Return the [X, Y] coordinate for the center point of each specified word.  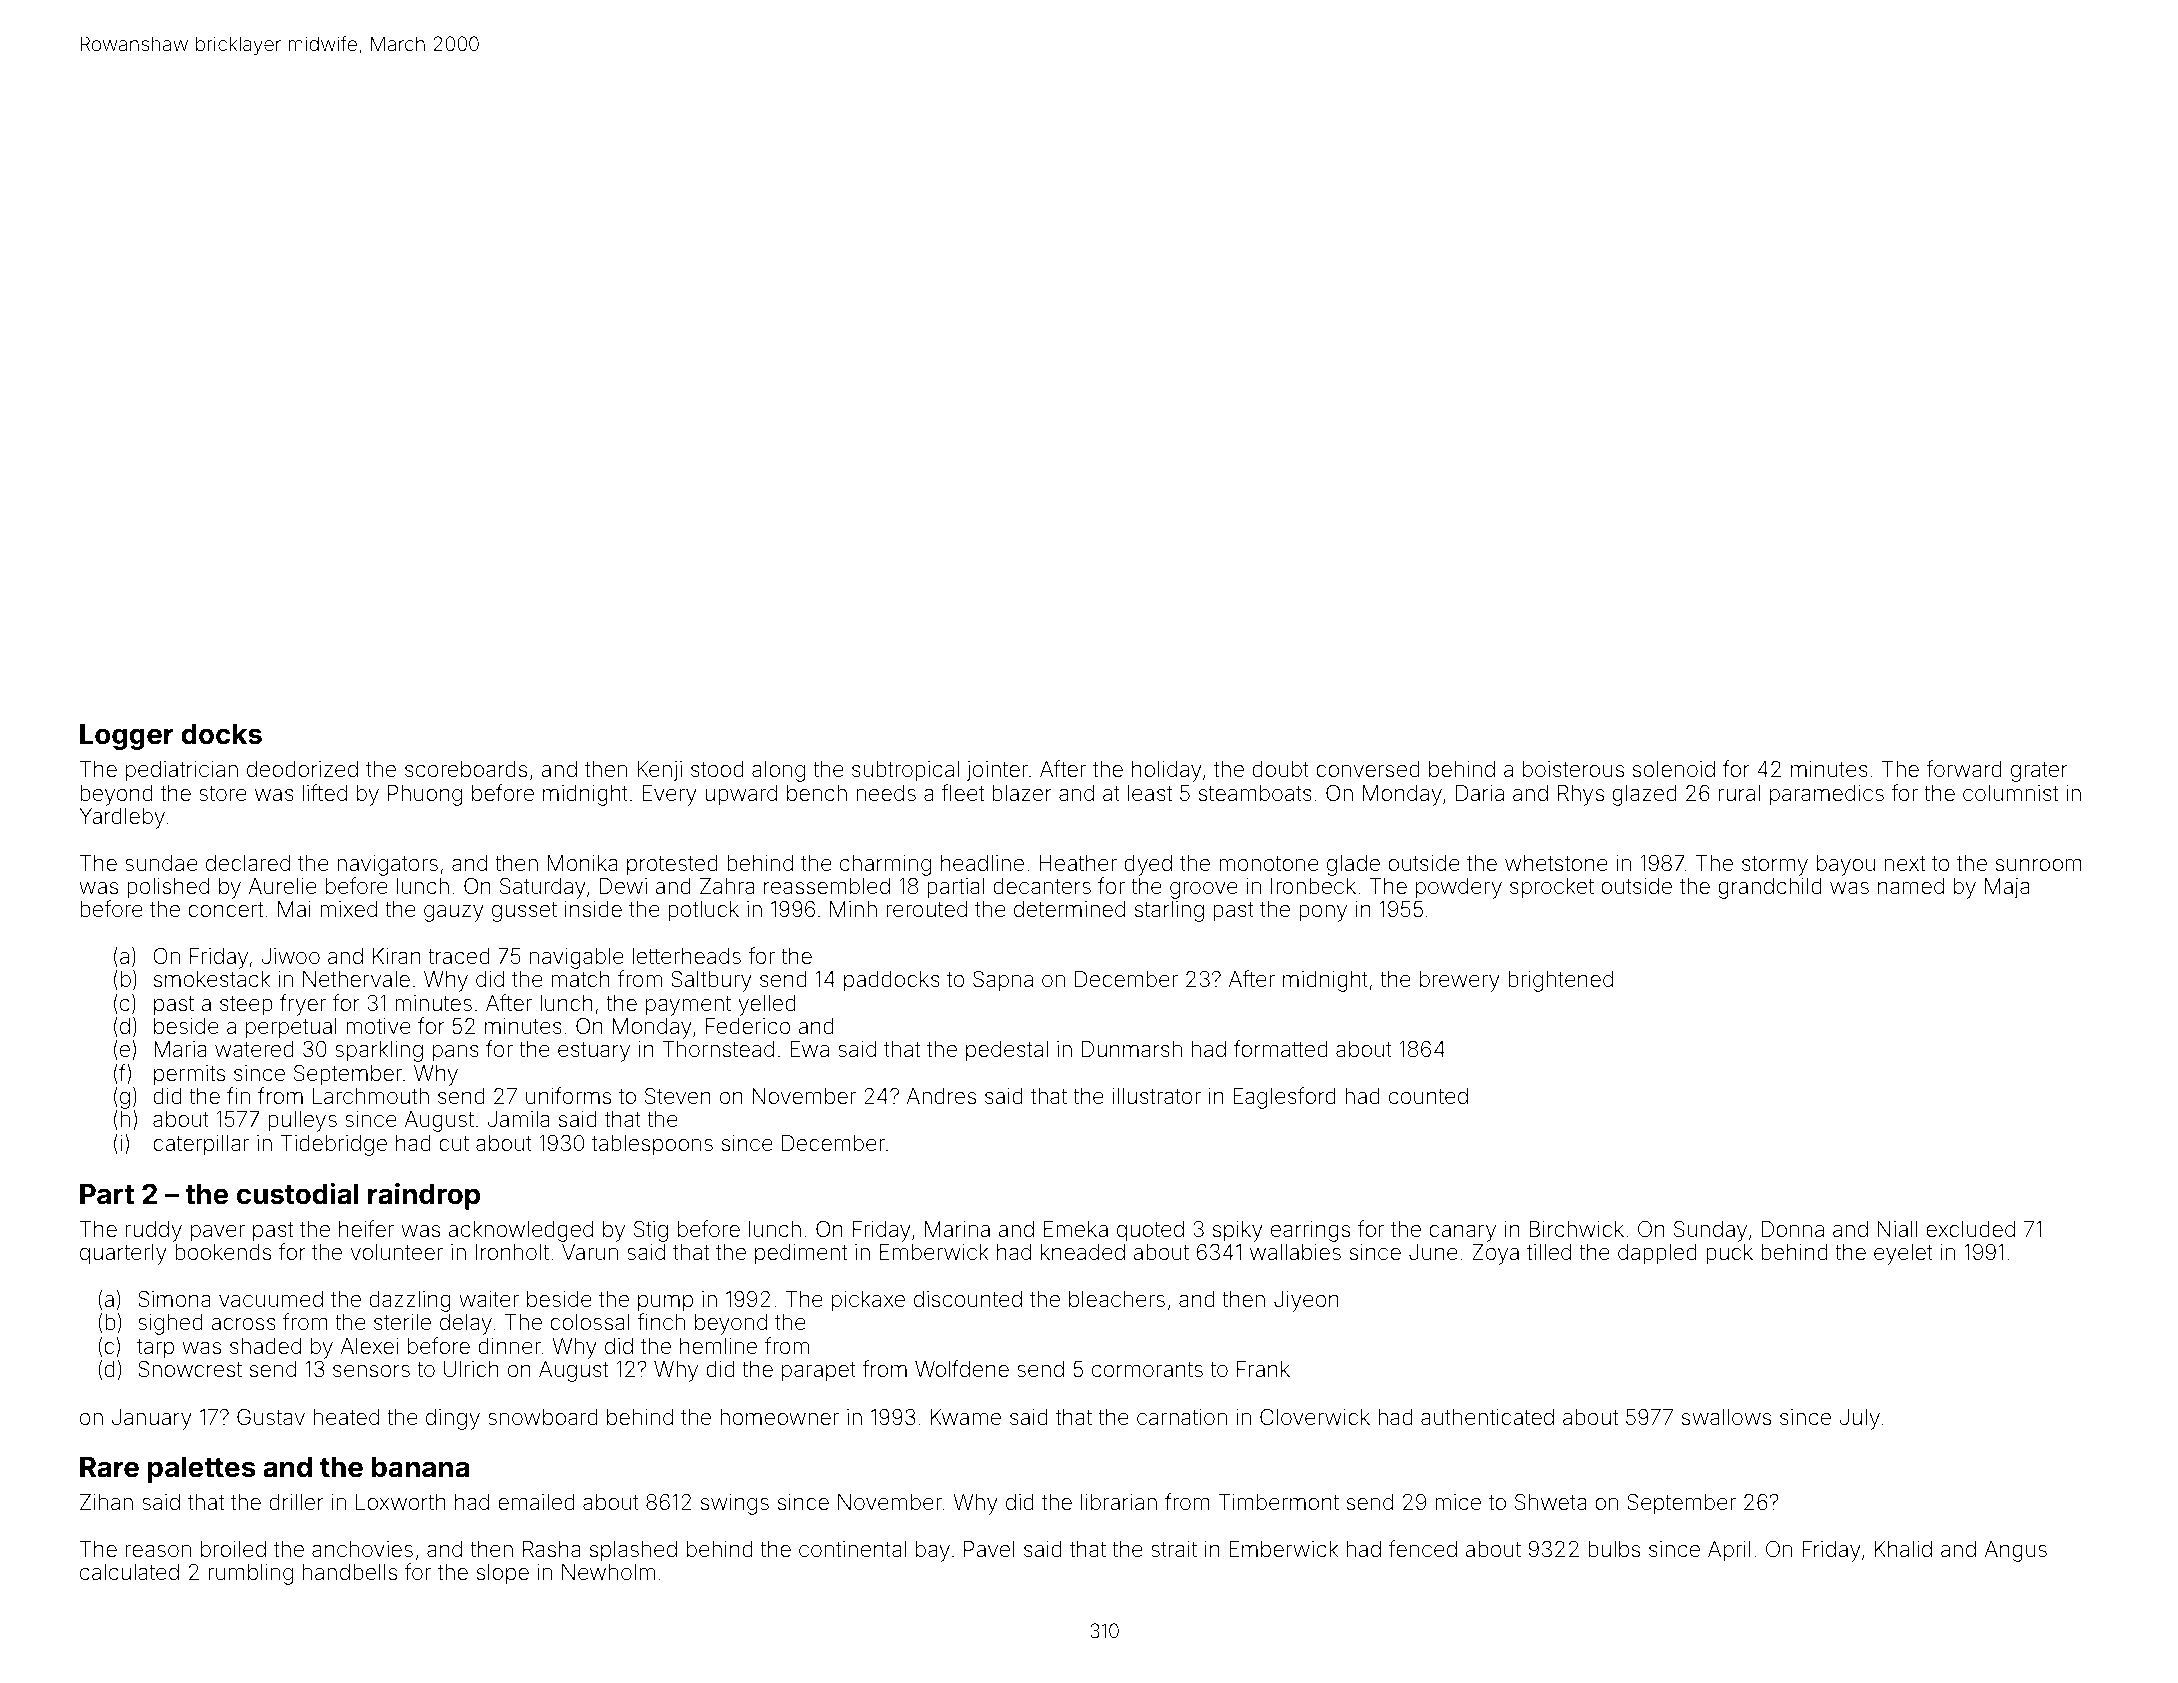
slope [503, 1574]
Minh [853, 909]
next [1905, 864]
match [580, 979]
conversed [1368, 769]
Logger [127, 737]
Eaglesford [1284, 1098]
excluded [1970, 1229]
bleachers [1117, 1299]
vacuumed [271, 1299]
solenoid [1674, 769]
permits [189, 1075]
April [1729, 1551]
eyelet [1903, 1254]
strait [1174, 1549]
